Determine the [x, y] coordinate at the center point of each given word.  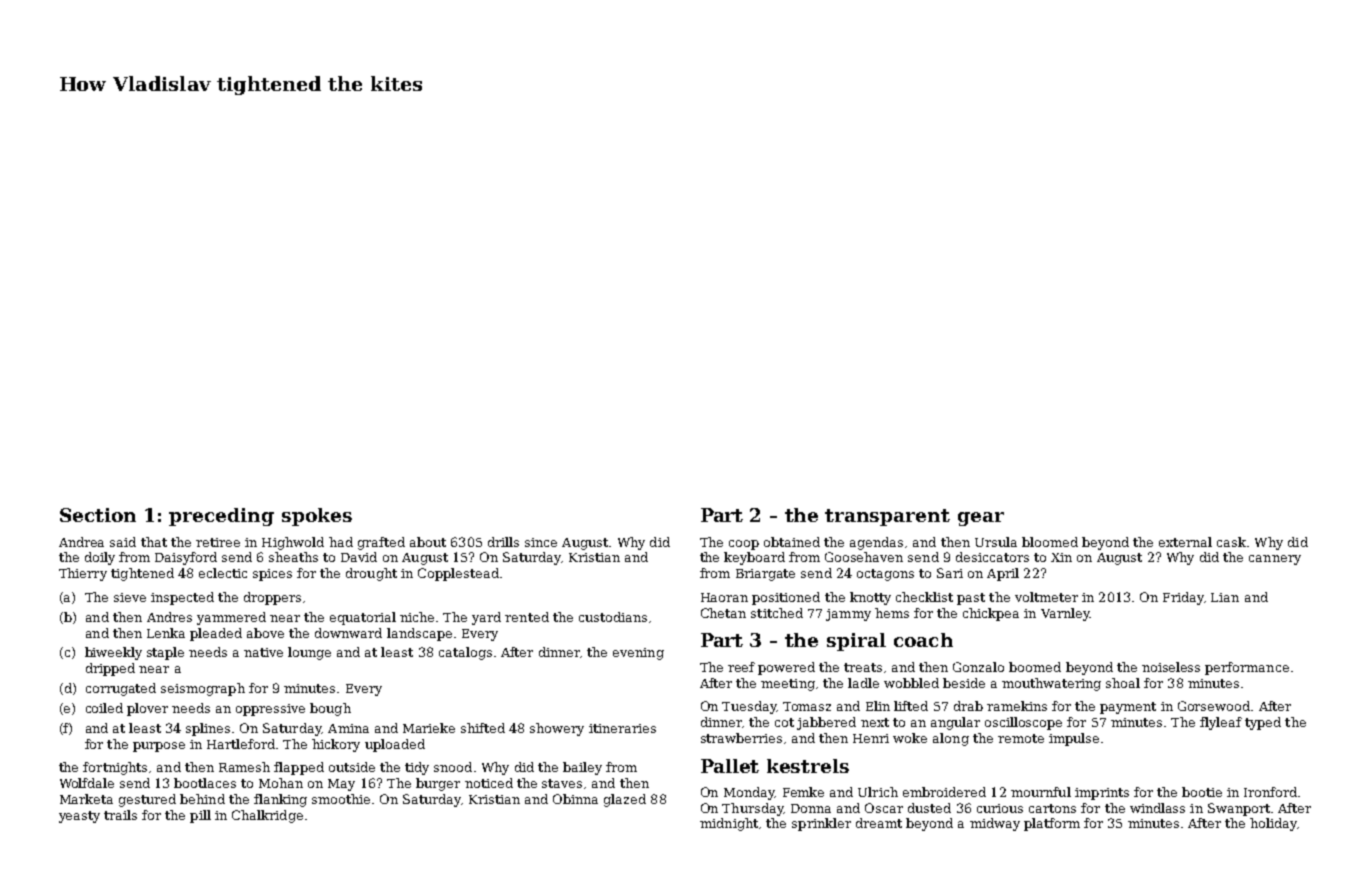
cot [784, 722]
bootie [1202, 792]
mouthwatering [1051, 684]
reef [741, 667]
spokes [317, 517]
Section [98, 515]
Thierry [83, 574]
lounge [309, 653]
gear [981, 519]
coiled [104, 708]
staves [562, 783]
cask [1231, 542]
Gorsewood [1214, 706]
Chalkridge [267, 816]
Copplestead [458, 574]
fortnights [115, 768]
